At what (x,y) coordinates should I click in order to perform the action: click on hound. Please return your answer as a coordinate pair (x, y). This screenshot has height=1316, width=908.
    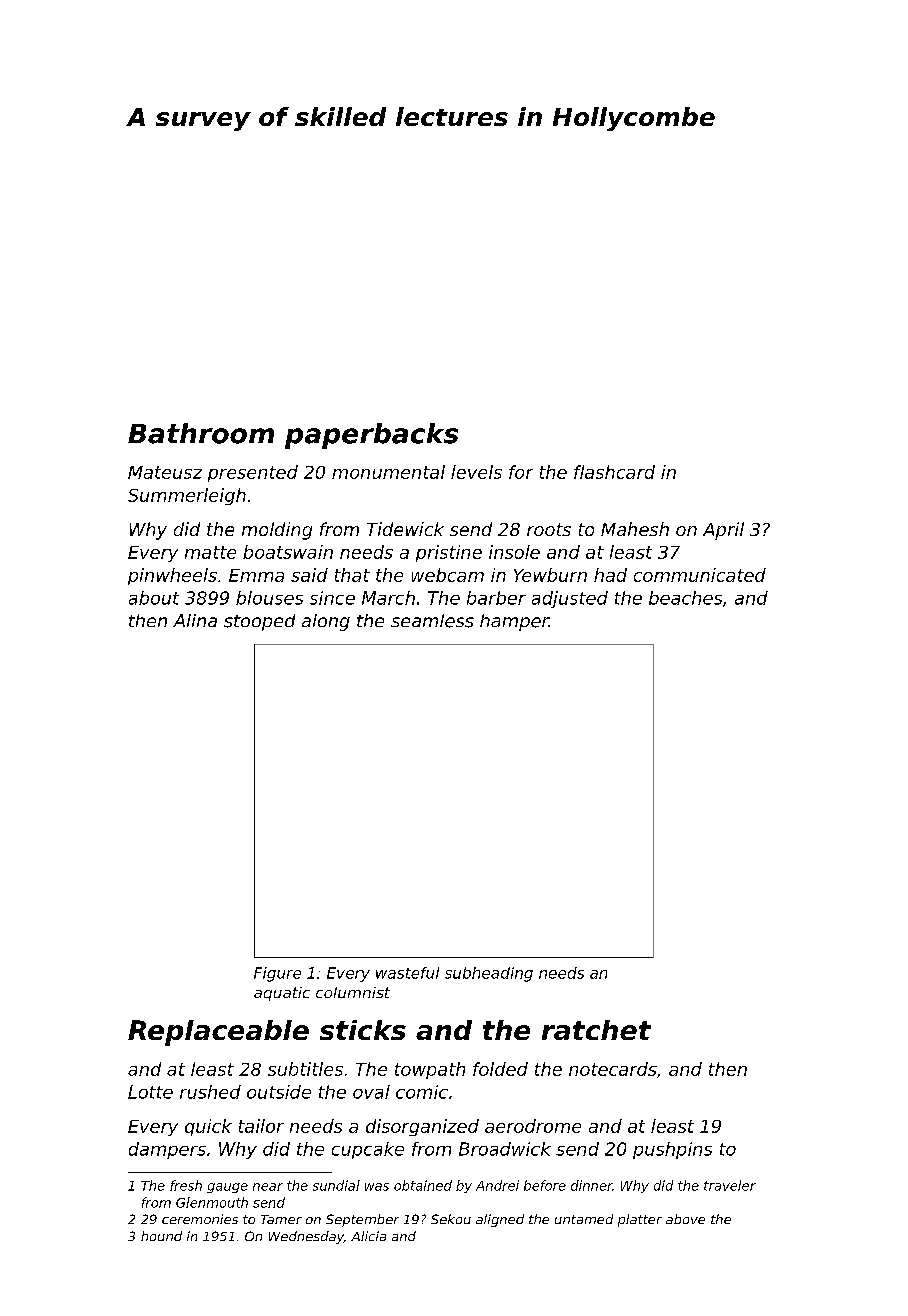
    Looking at the image, I should click on (161, 1236).
